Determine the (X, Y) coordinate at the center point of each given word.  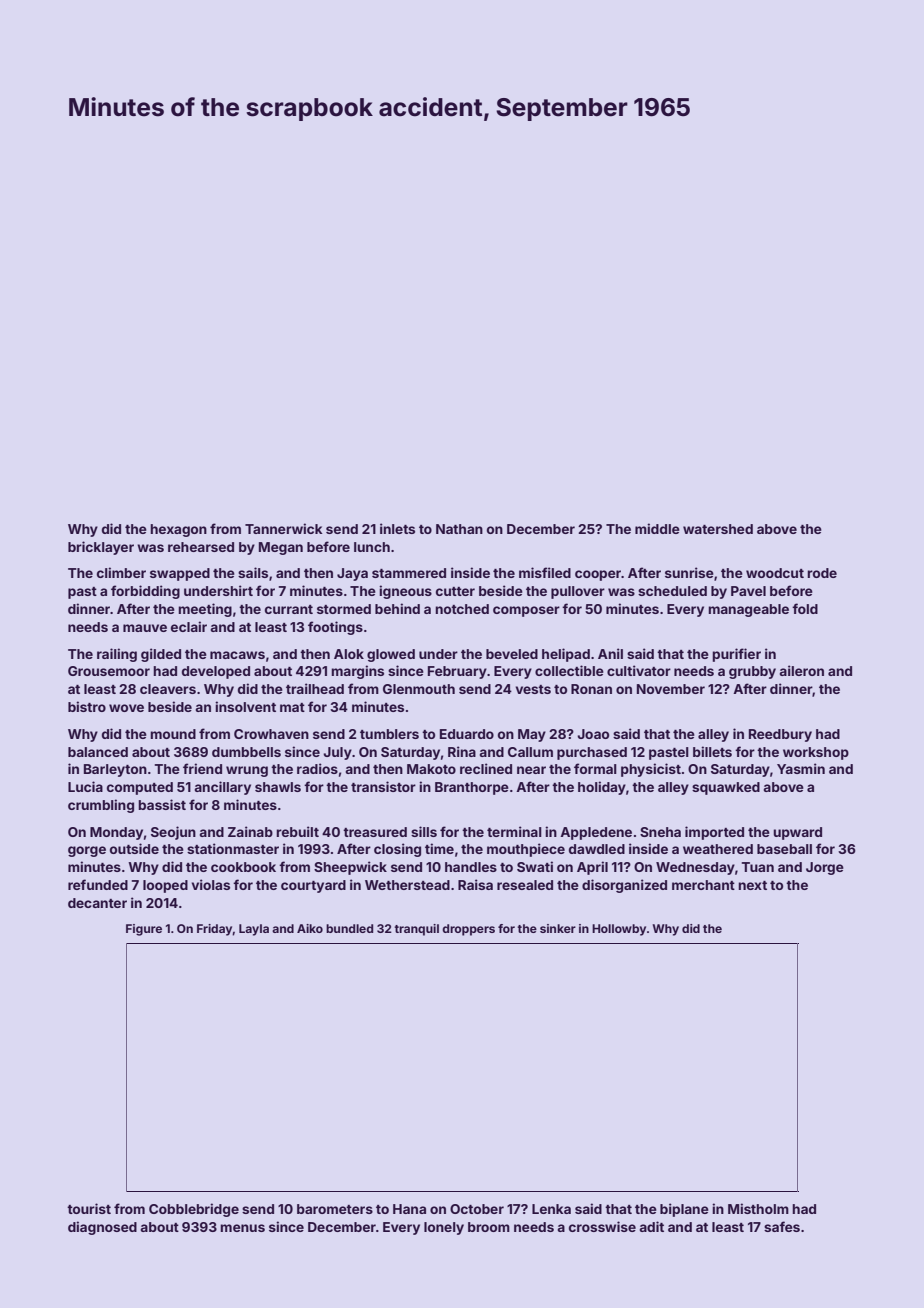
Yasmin (801, 768)
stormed (344, 609)
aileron (801, 670)
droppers (468, 930)
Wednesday (695, 868)
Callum (530, 752)
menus (242, 1228)
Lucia (85, 786)
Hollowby (619, 930)
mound (173, 734)
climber (121, 572)
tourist (89, 1208)
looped (165, 886)
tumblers (389, 734)
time (439, 848)
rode (822, 573)
